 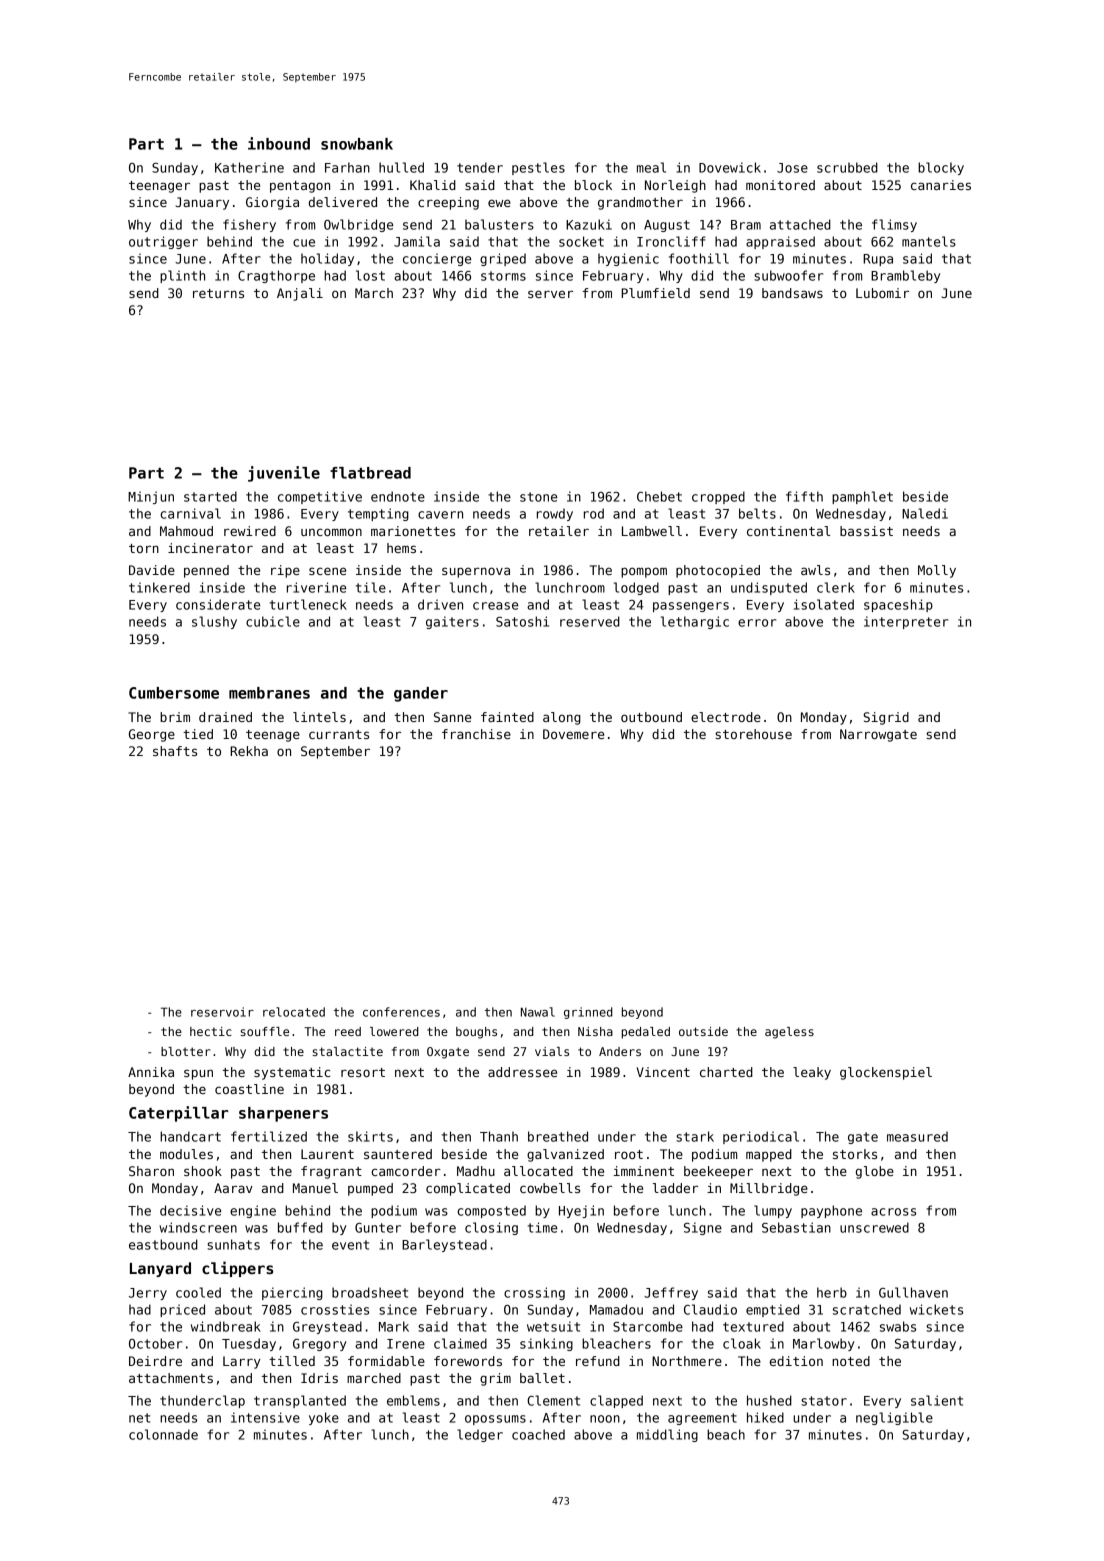 What do you see at coordinates (906, 622) in the document?
I see `interpreter` at bounding box center [906, 622].
